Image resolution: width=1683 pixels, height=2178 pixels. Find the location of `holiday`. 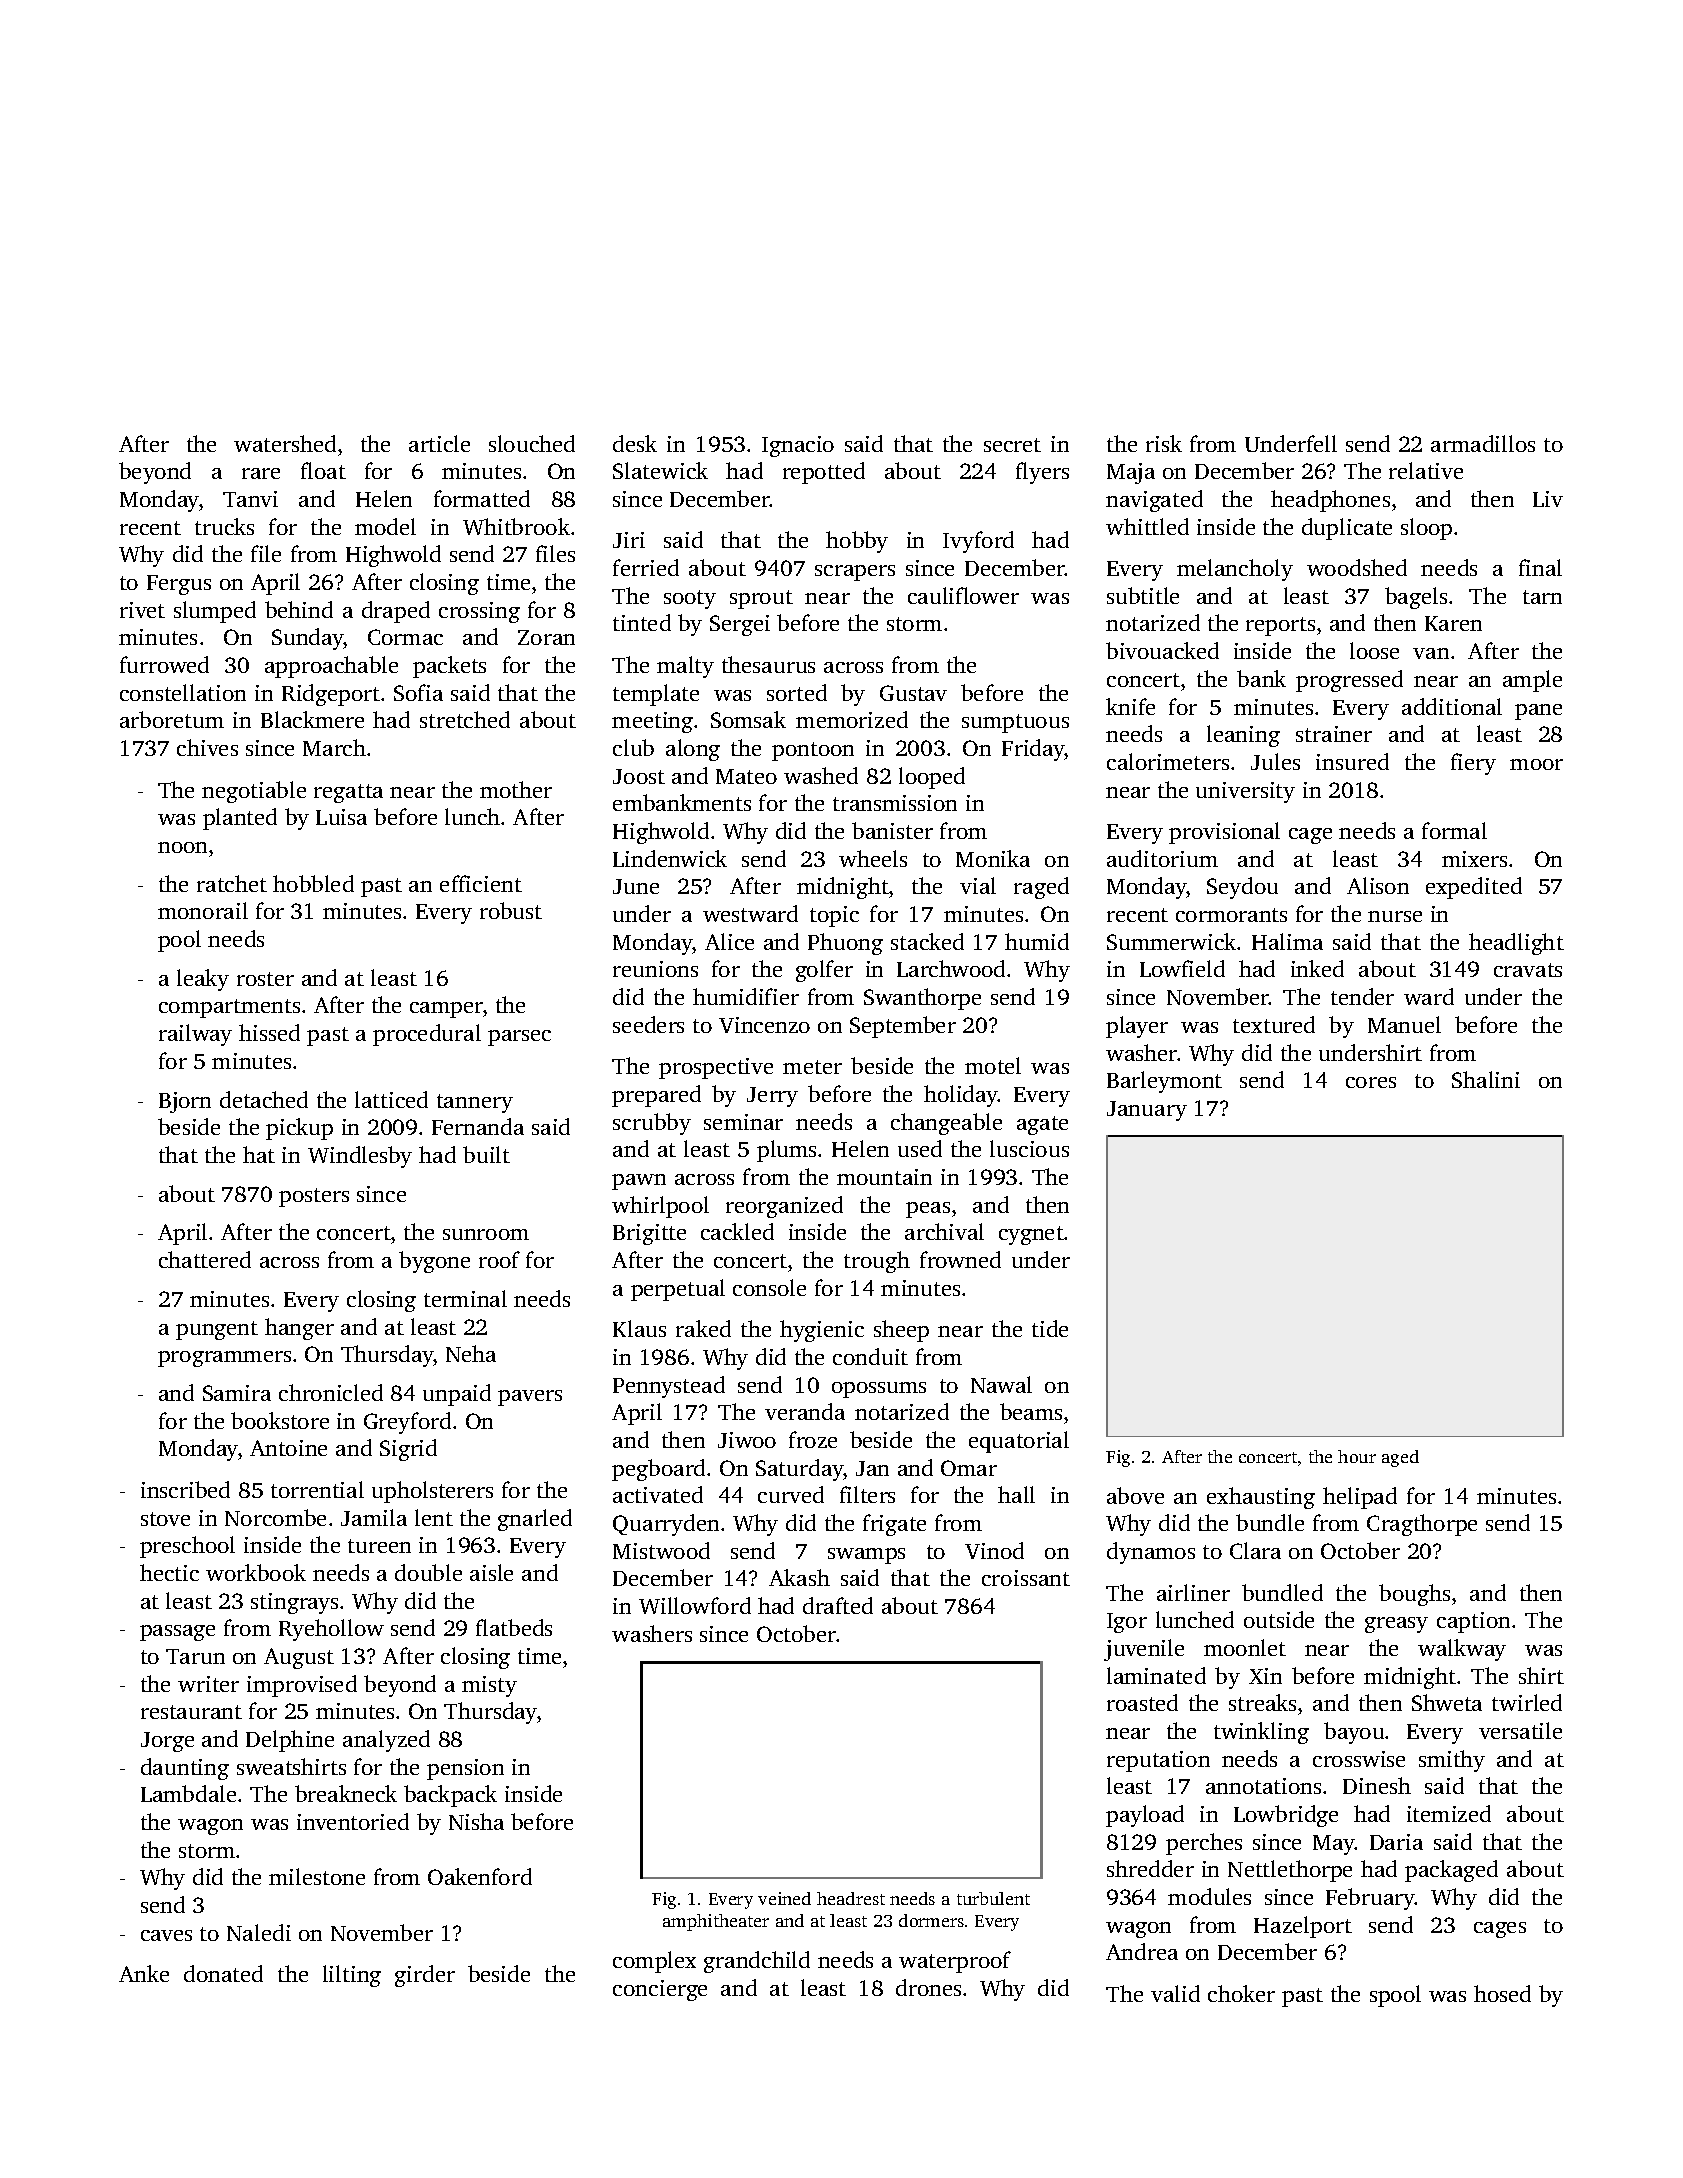

holiday is located at coordinates (961, 1096).
